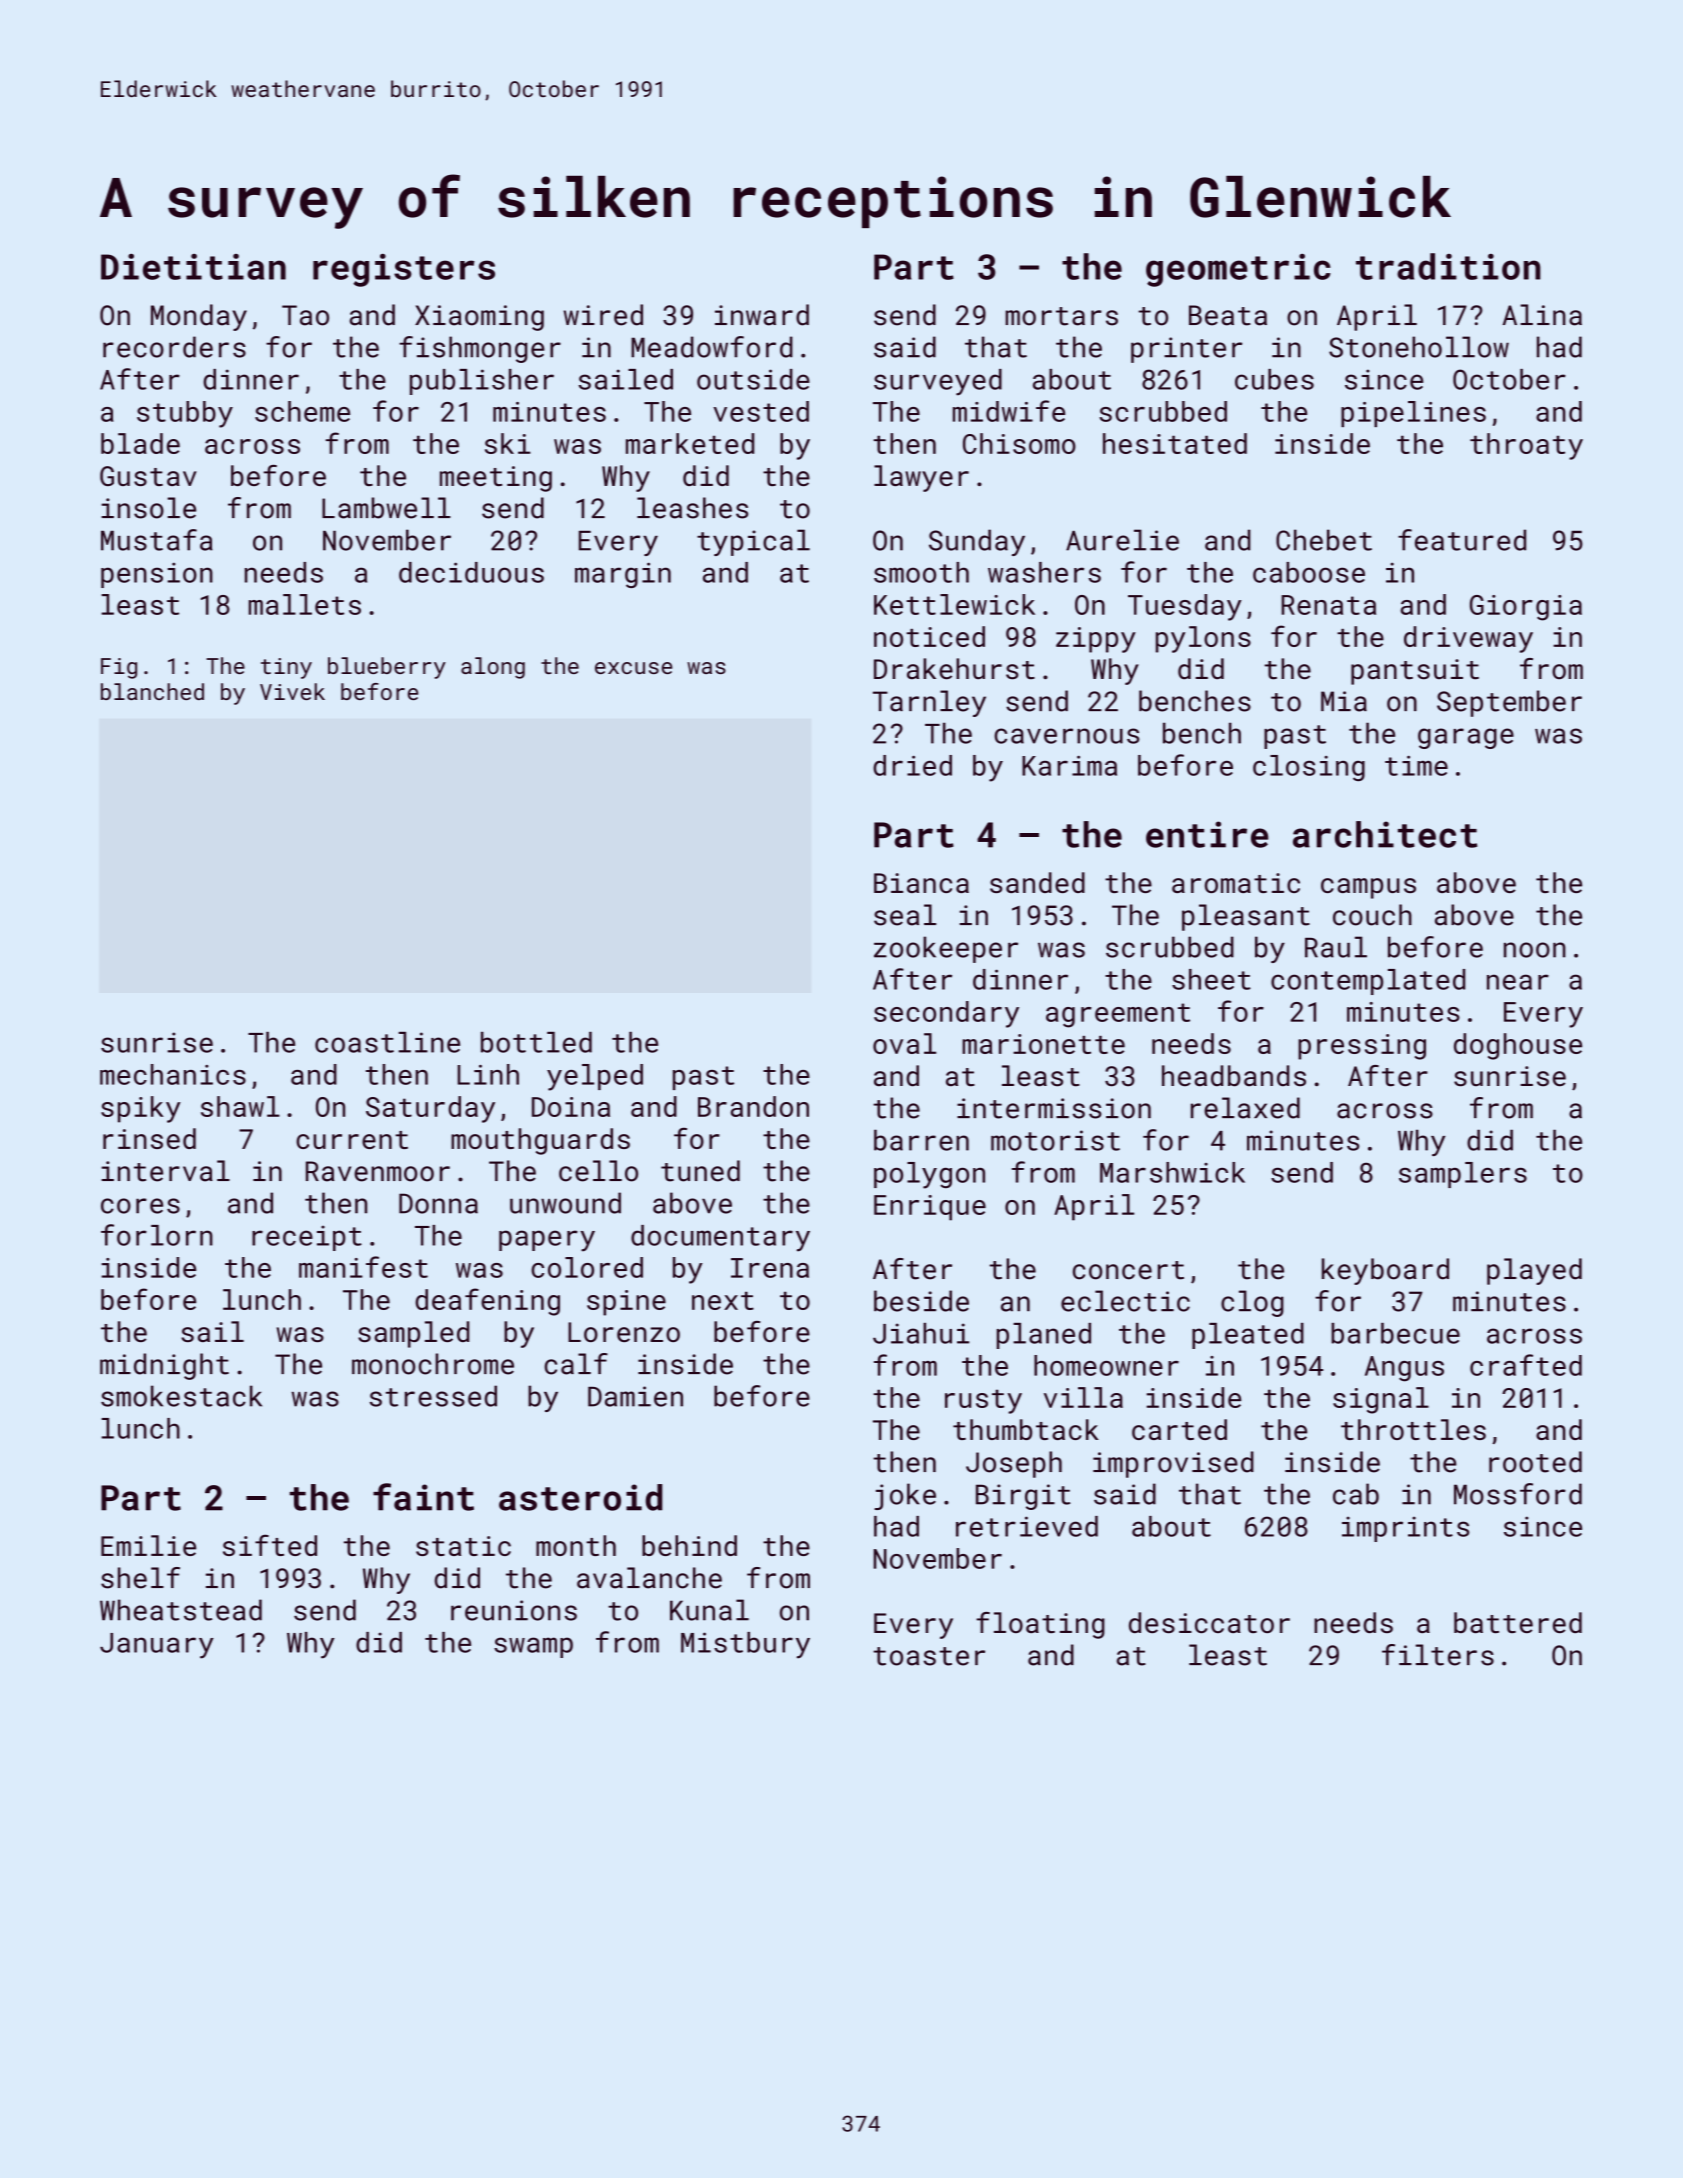 The height and width of the screenshot is (2178, 1683). What do you see at coordinates (762, 315) in the screenshot?
I see `inward` at bounding box center [762, 315].
